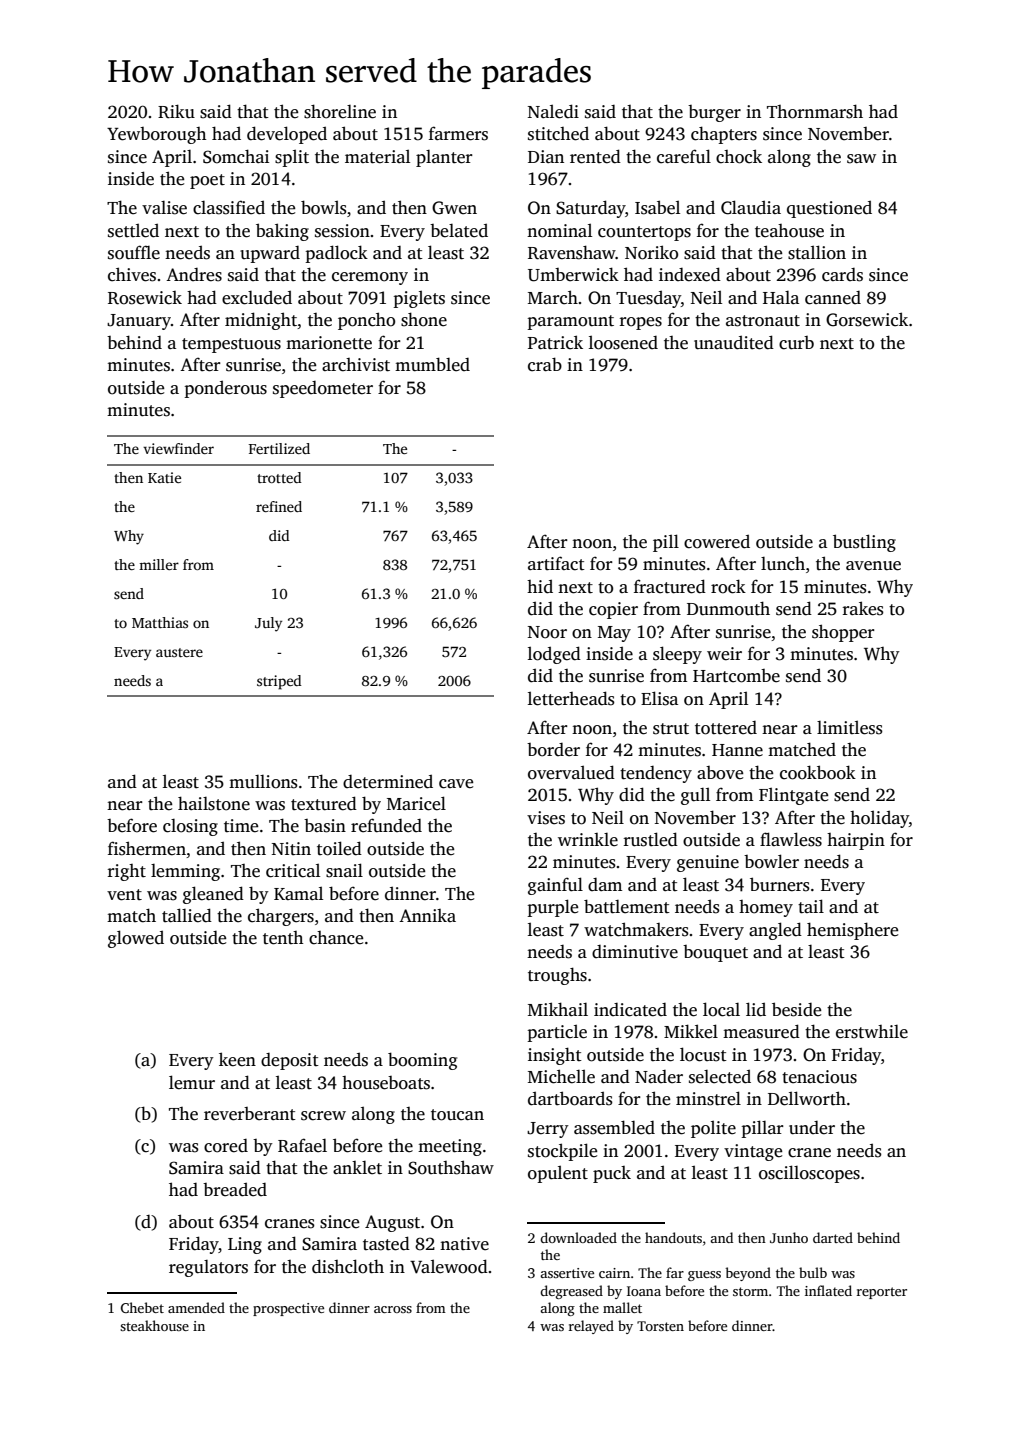 This image has height=1452, width=1022. What do you see at coordinates (156, 135) in the image?
I see `Yewborough` at bounding box center [156, 135].
